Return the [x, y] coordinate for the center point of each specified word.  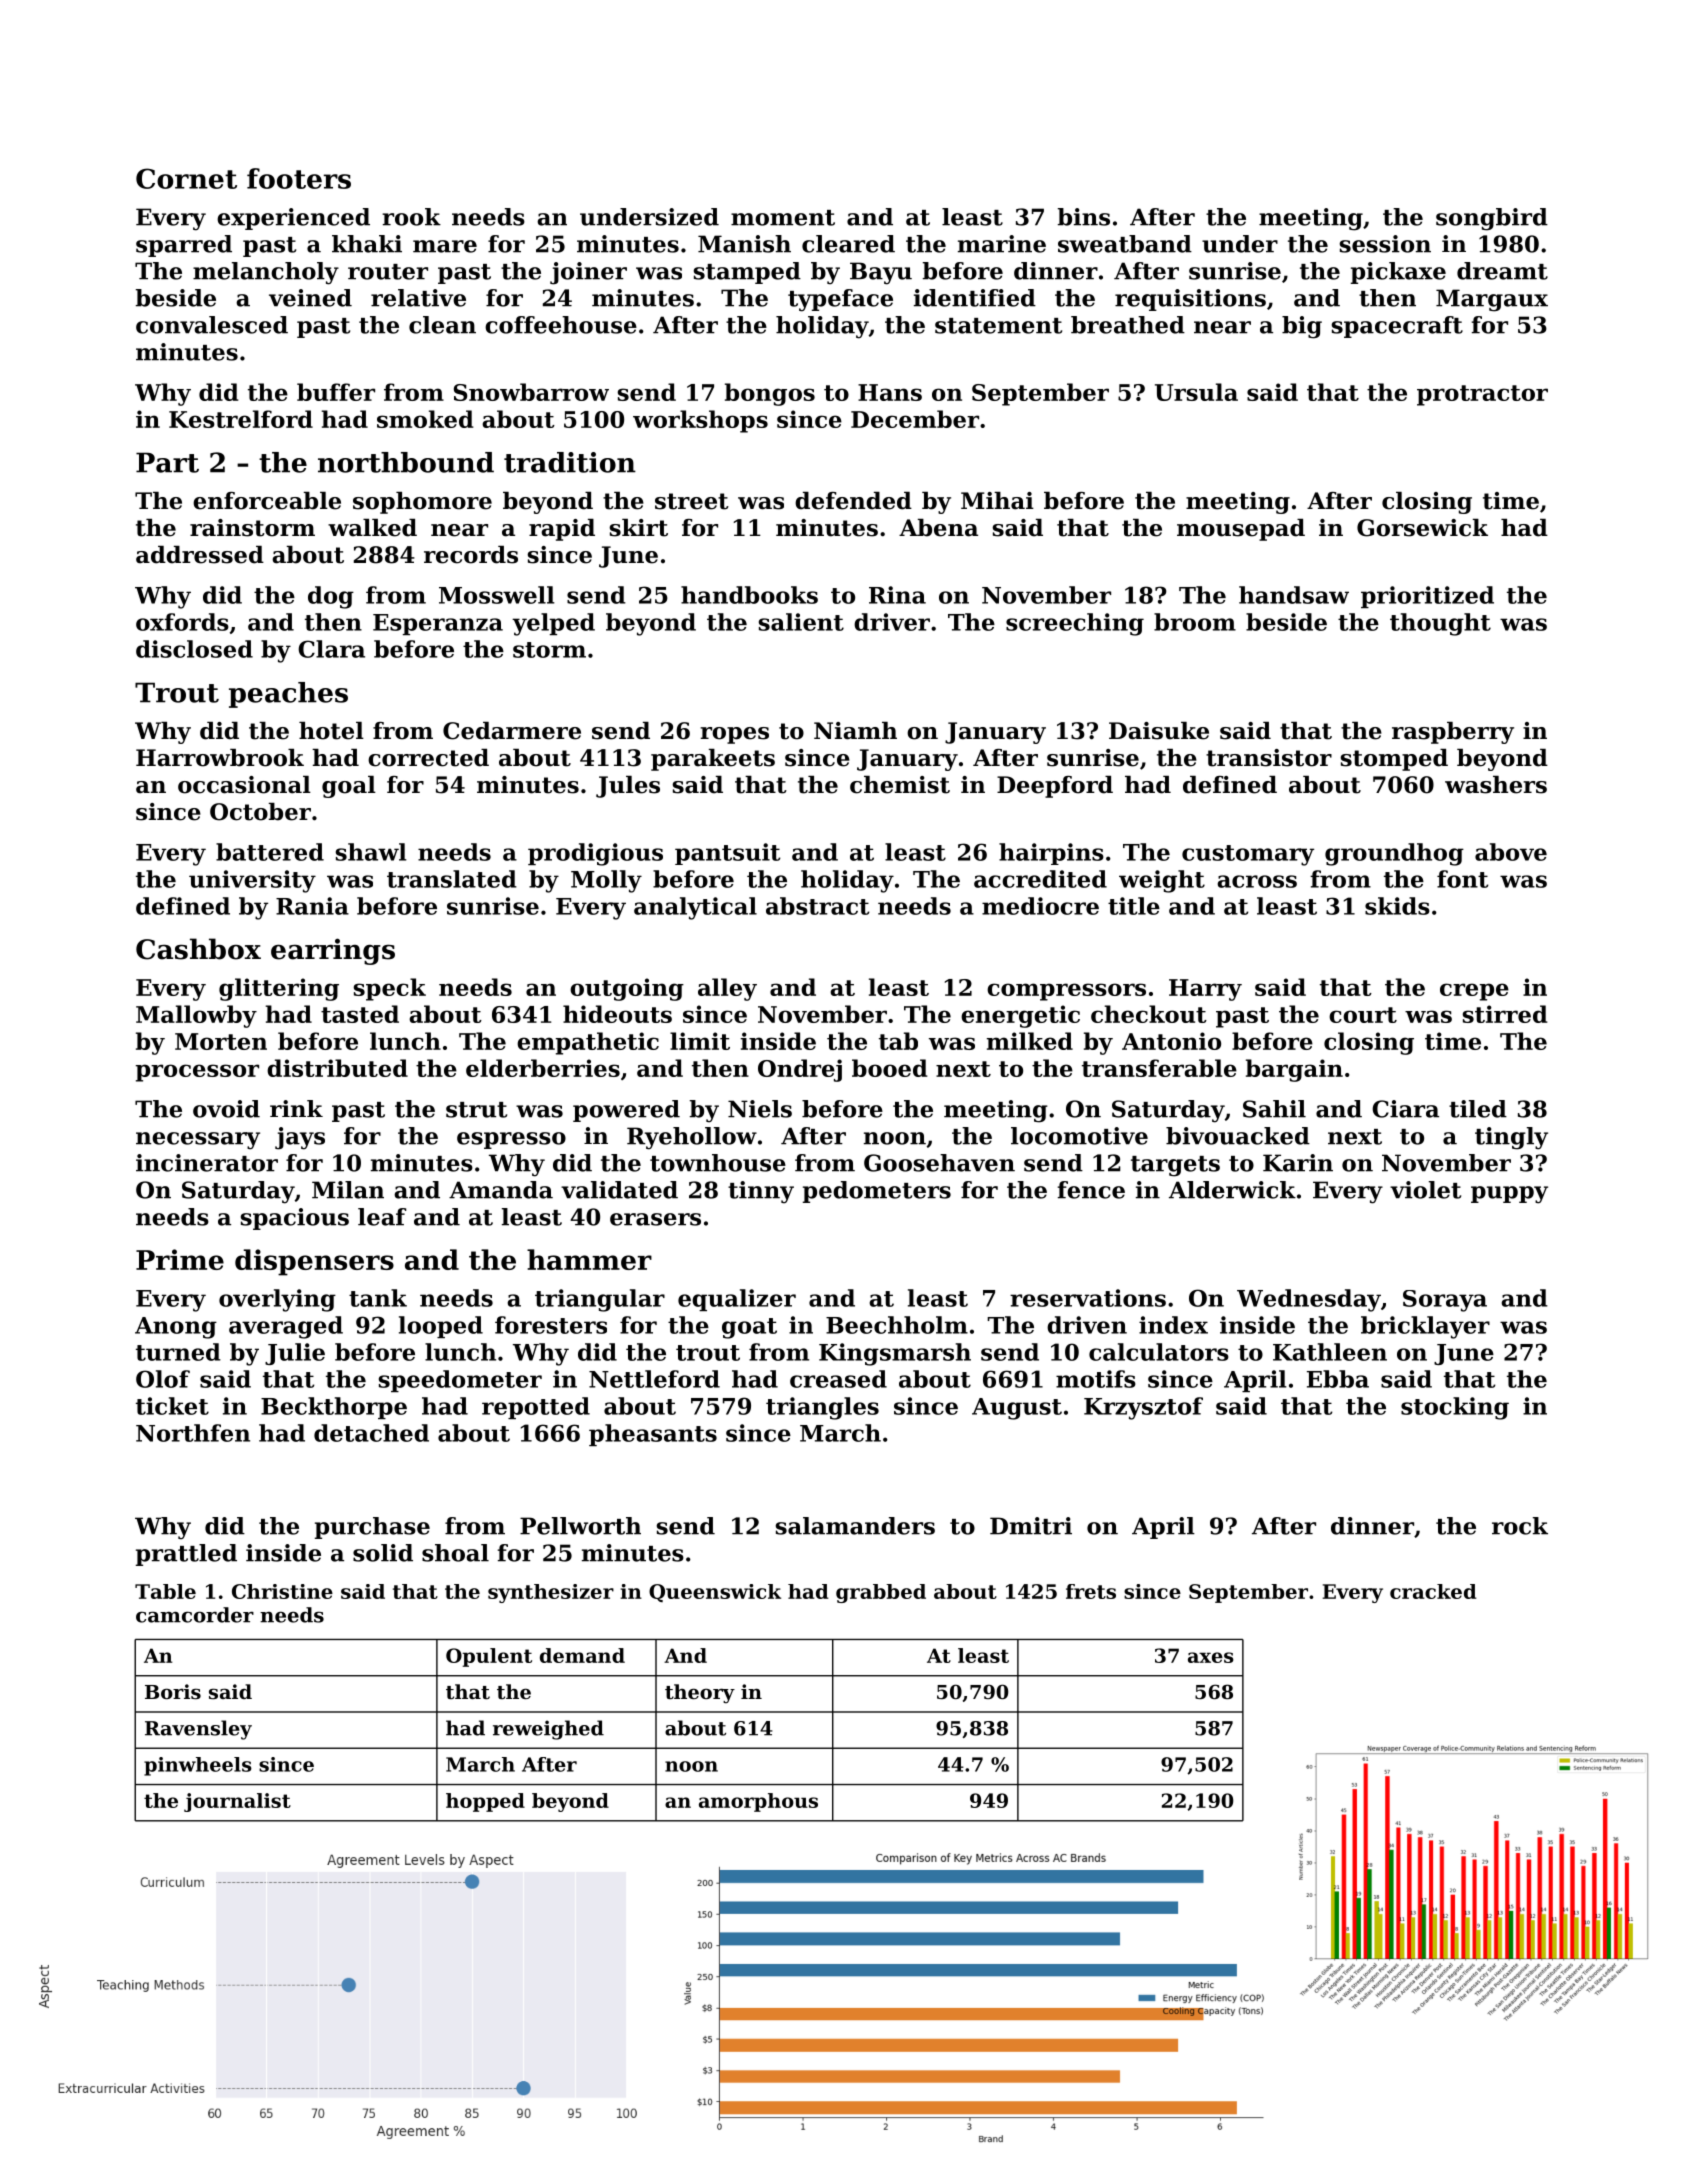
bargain [1294, 1070]
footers [299, 178]
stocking [1455, 1408]
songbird [1492, 219]
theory [700, 1693]
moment [783, 218]
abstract [817, 906]
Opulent [489, 1657]
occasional [244, 785]
